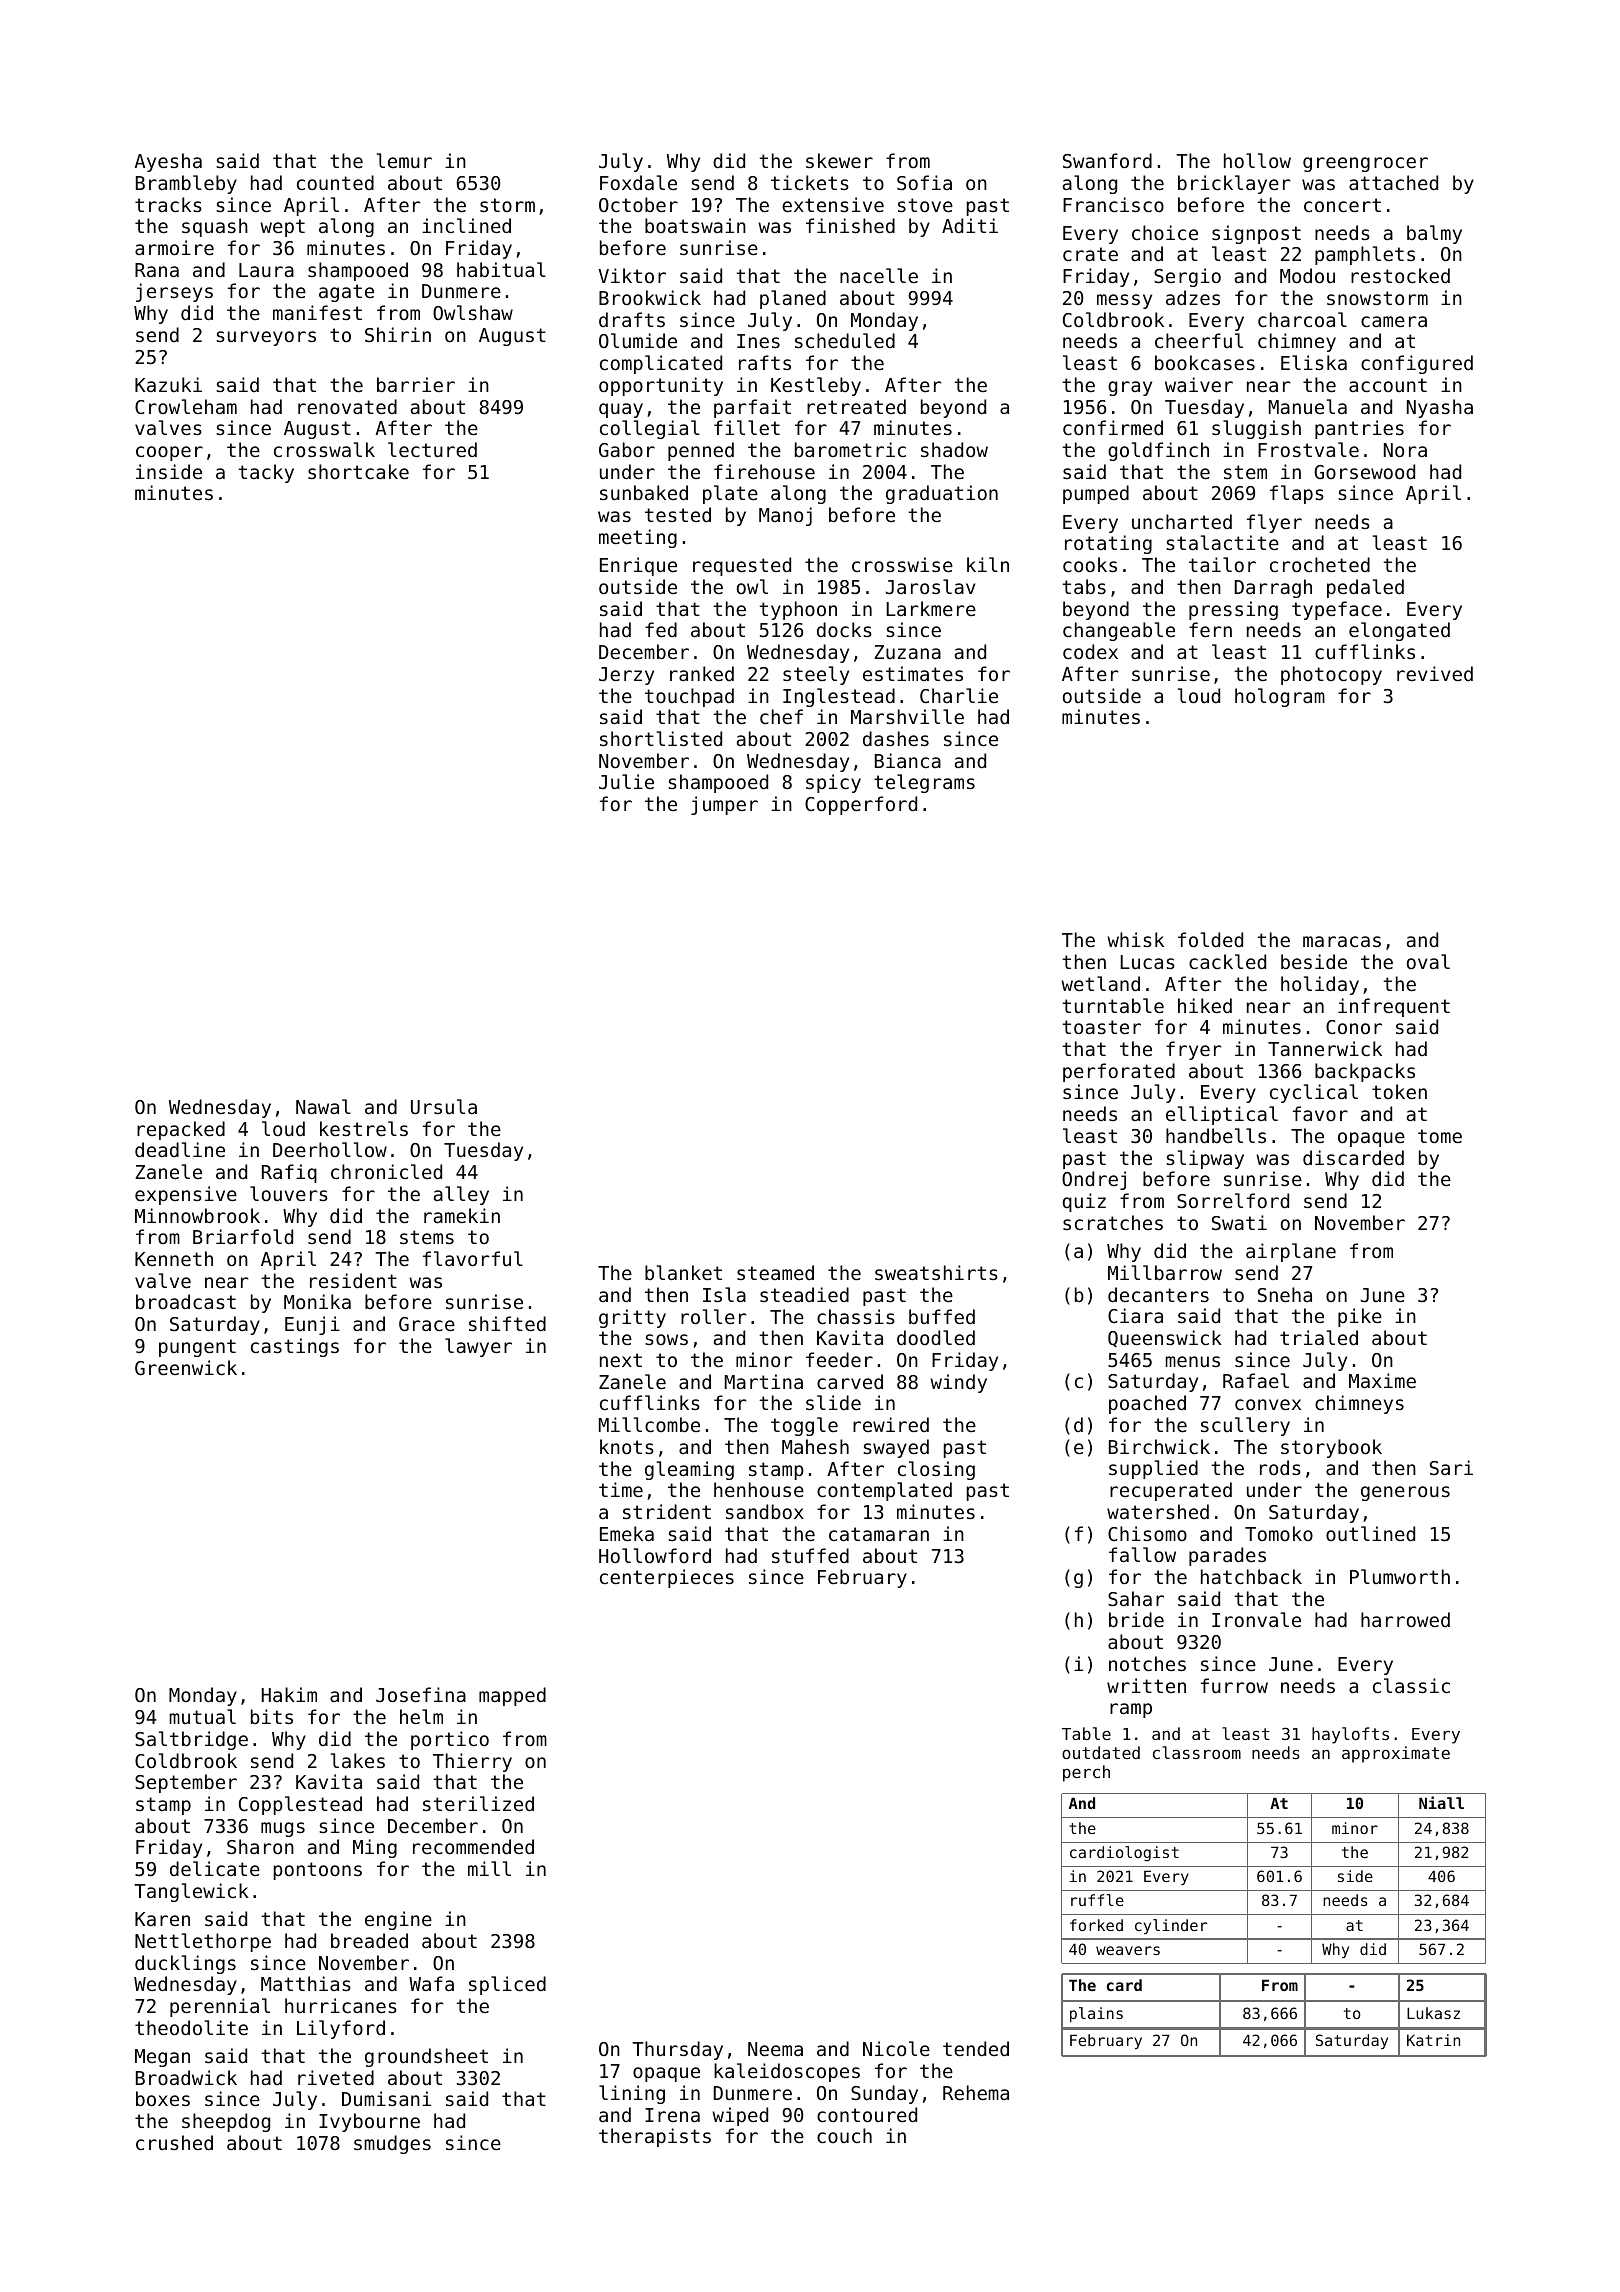 The width and height of the document is (1620, 2292). What do you see at coordinates (626, 781) in the document?
I see `Julie` at bounding box center [626, 781].
